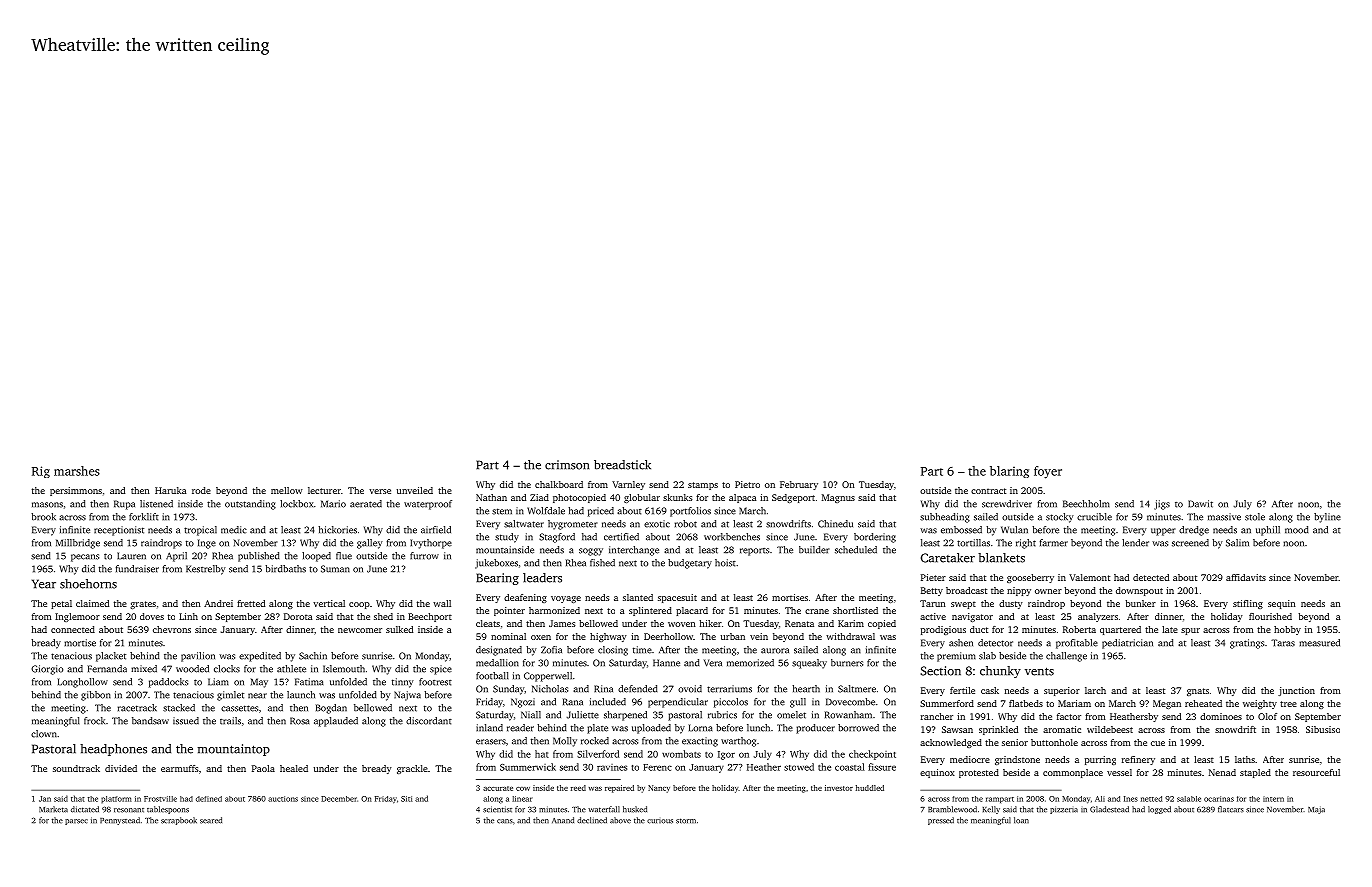 The width and height of the document is (1372, 887). What do you see at coordinates (260, 657) in the document?
I see `expedited` at bounding box center [260, 657].
